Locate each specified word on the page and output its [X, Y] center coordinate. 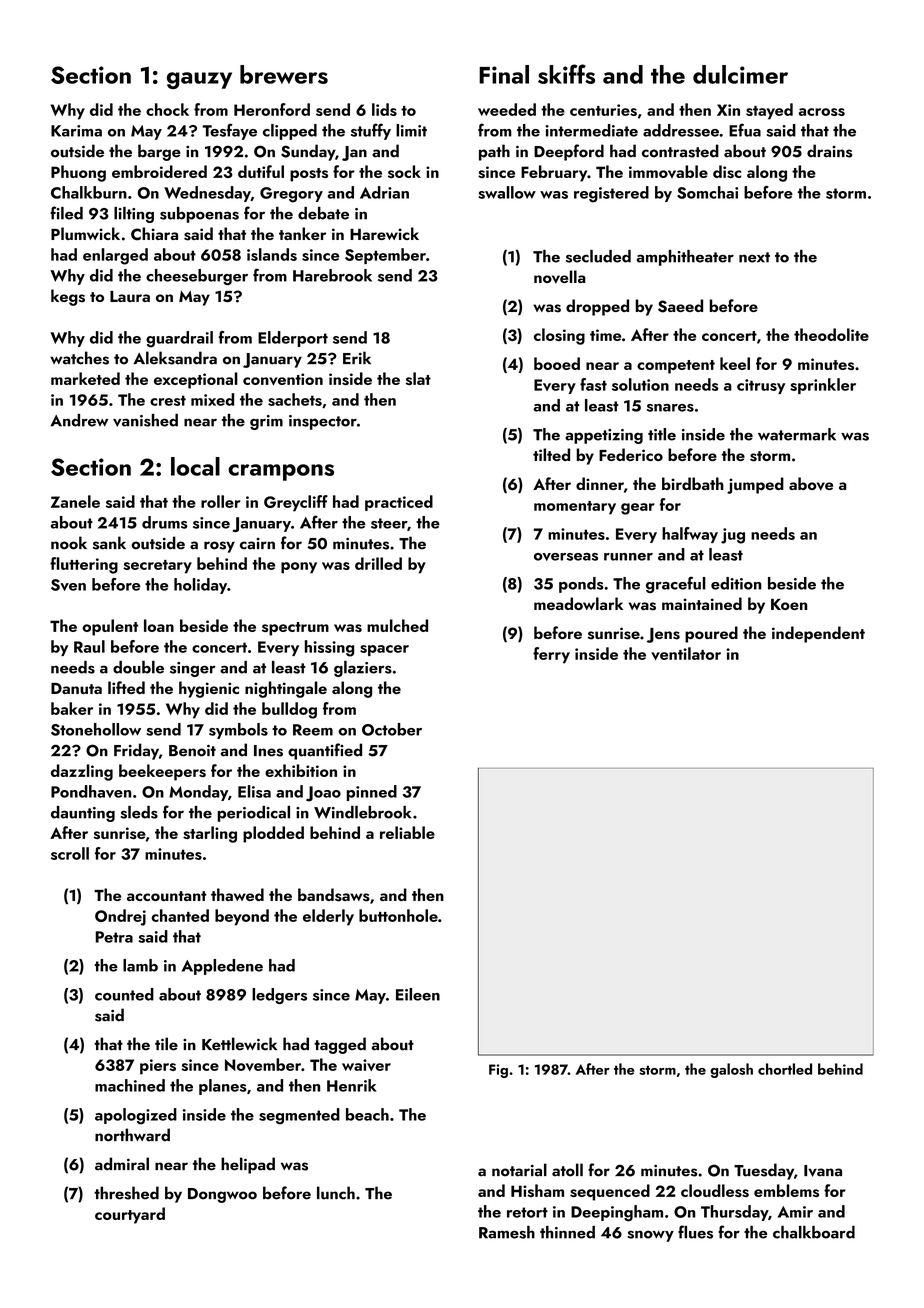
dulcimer [740, 74]
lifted [126, 687]
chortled [785, 1069]
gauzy [199, 80]
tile [166, 1044]
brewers [284, 74]
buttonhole [398, 915]
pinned [372, 793]
